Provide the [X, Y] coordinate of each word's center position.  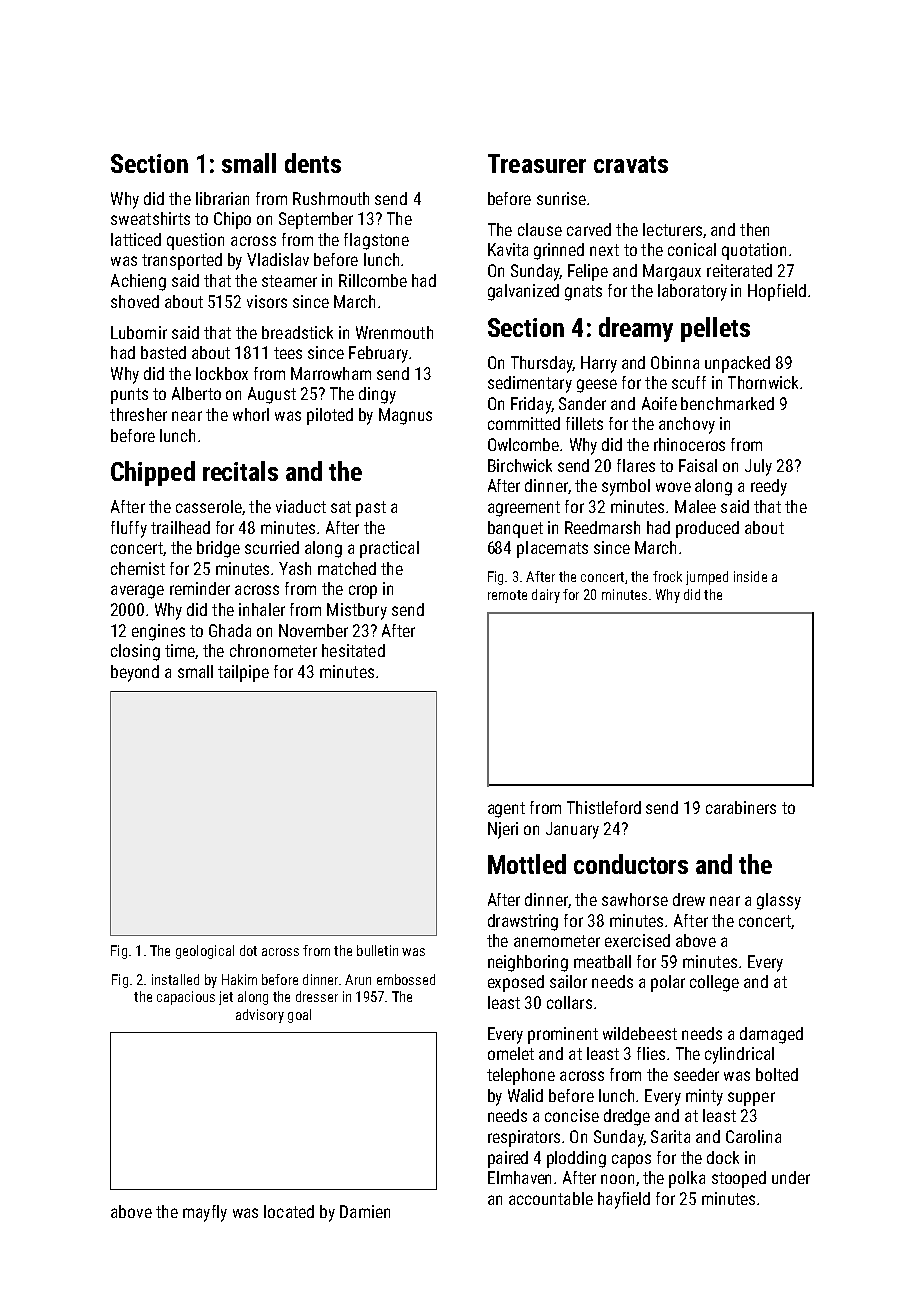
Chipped [153, 473]
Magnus [405, 416]
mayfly [205, 1213]
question [195, 241]
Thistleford [604, 807]
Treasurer [537, 163]
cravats [631, 164]
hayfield [624, 1200]
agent [506, 810]
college [714, 983]
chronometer [273, 650]
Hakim [239, 979]
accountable [551, 1198]
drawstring [523, 922]
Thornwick [763, 382]
